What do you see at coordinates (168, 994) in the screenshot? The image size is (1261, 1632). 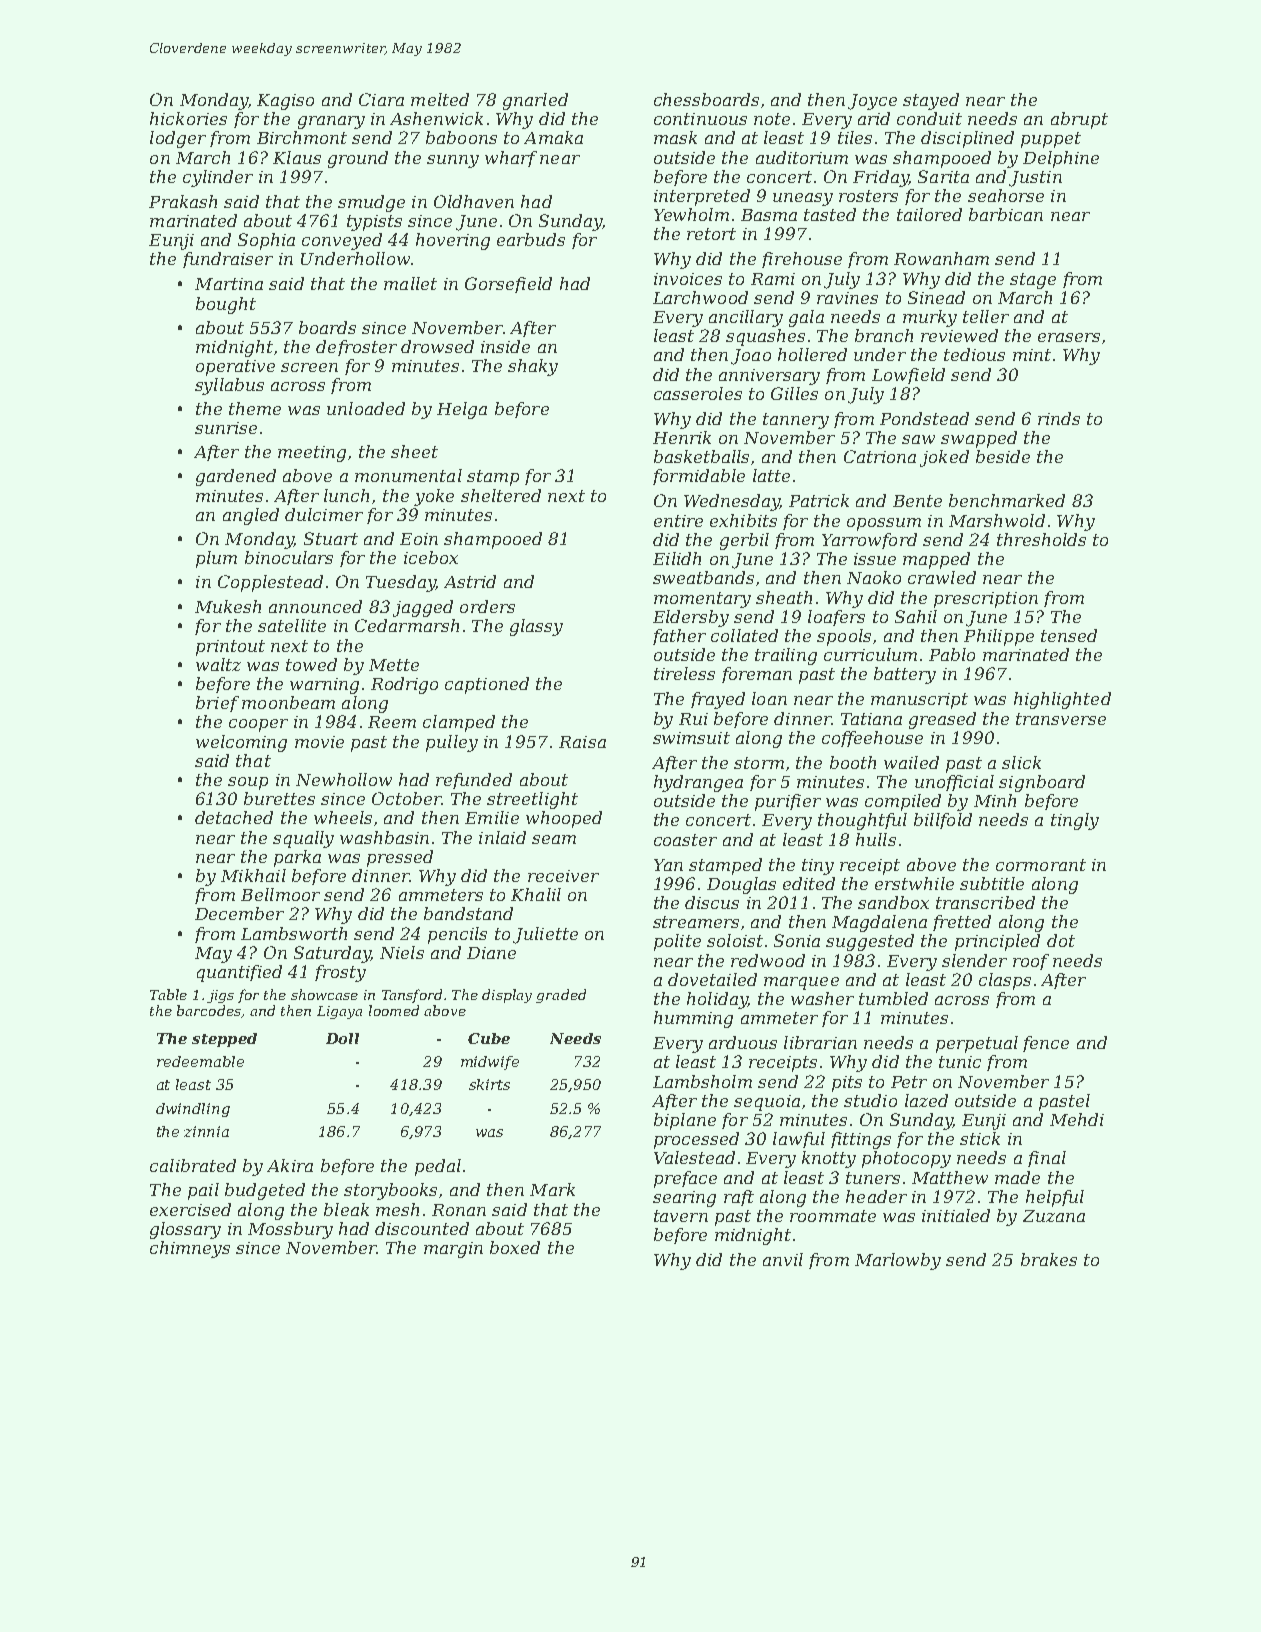 I see `Table` at bounding box center [168, 994].
